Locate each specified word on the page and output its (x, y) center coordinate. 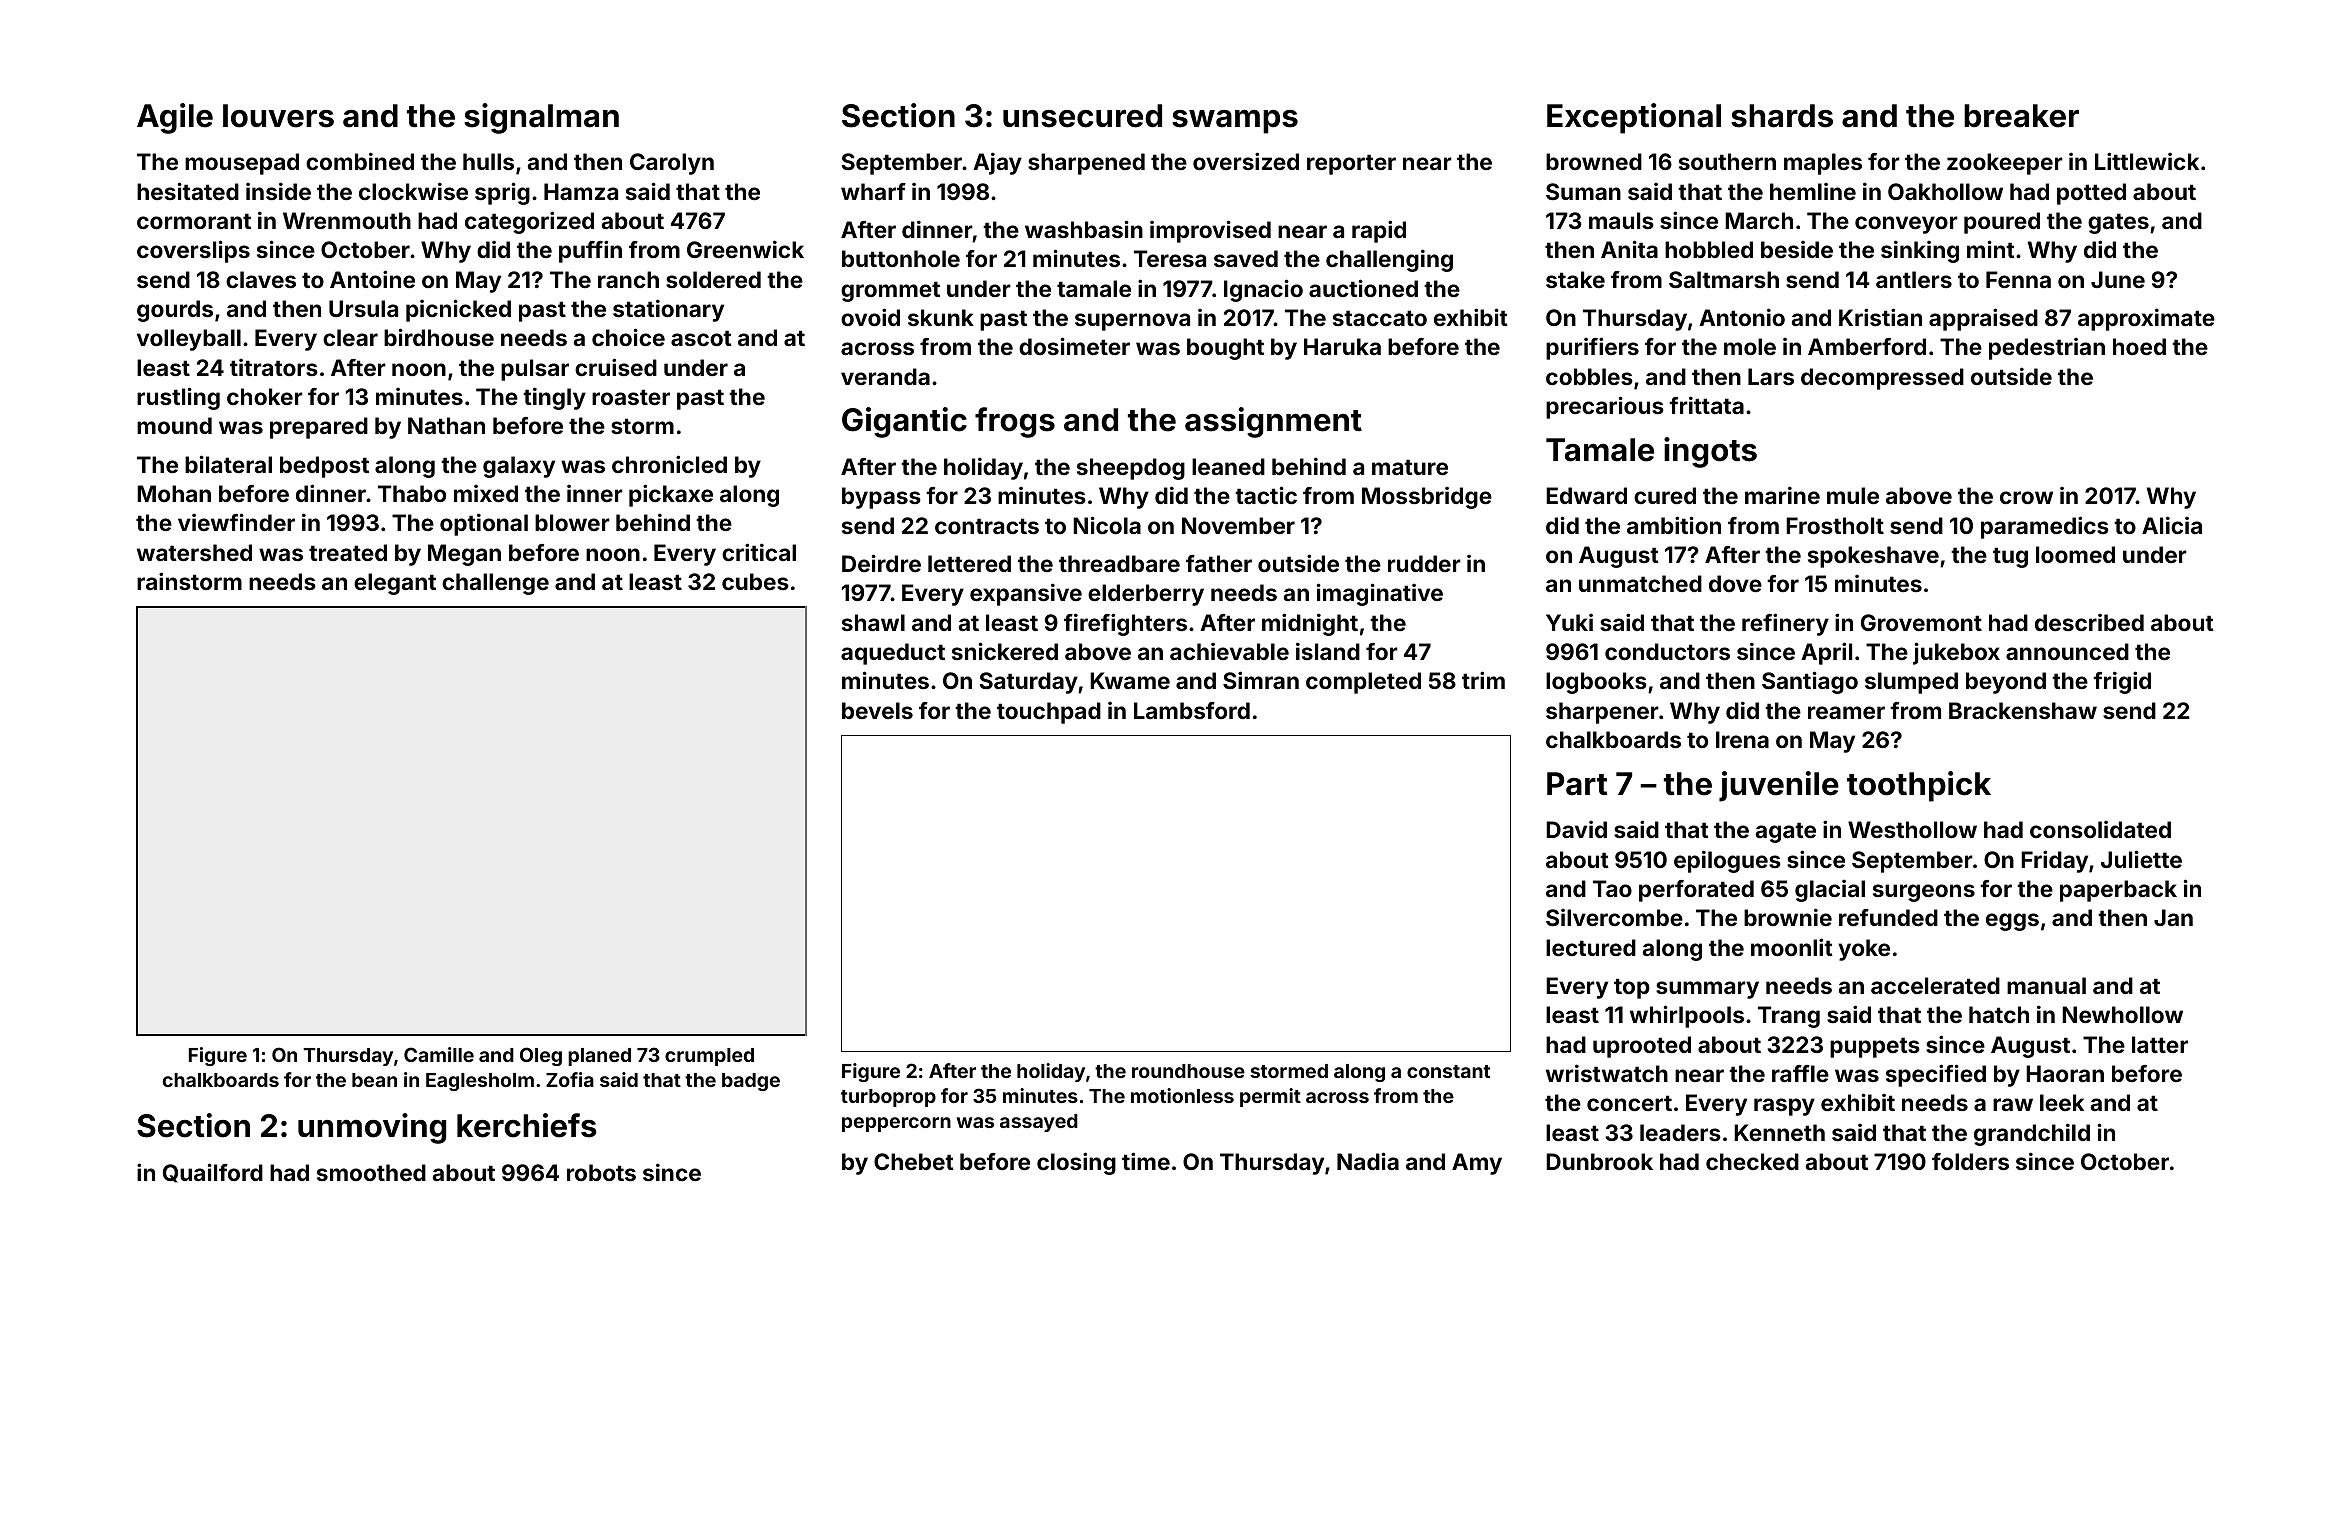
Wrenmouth (347, 220)
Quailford (213, 1173)
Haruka (1342, 346)
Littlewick (2147, 161)
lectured (1591, 947)
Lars (1771, 376)
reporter (1351, 164)
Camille (439, 1054)
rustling (178, 398)
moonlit (1792, 947)
